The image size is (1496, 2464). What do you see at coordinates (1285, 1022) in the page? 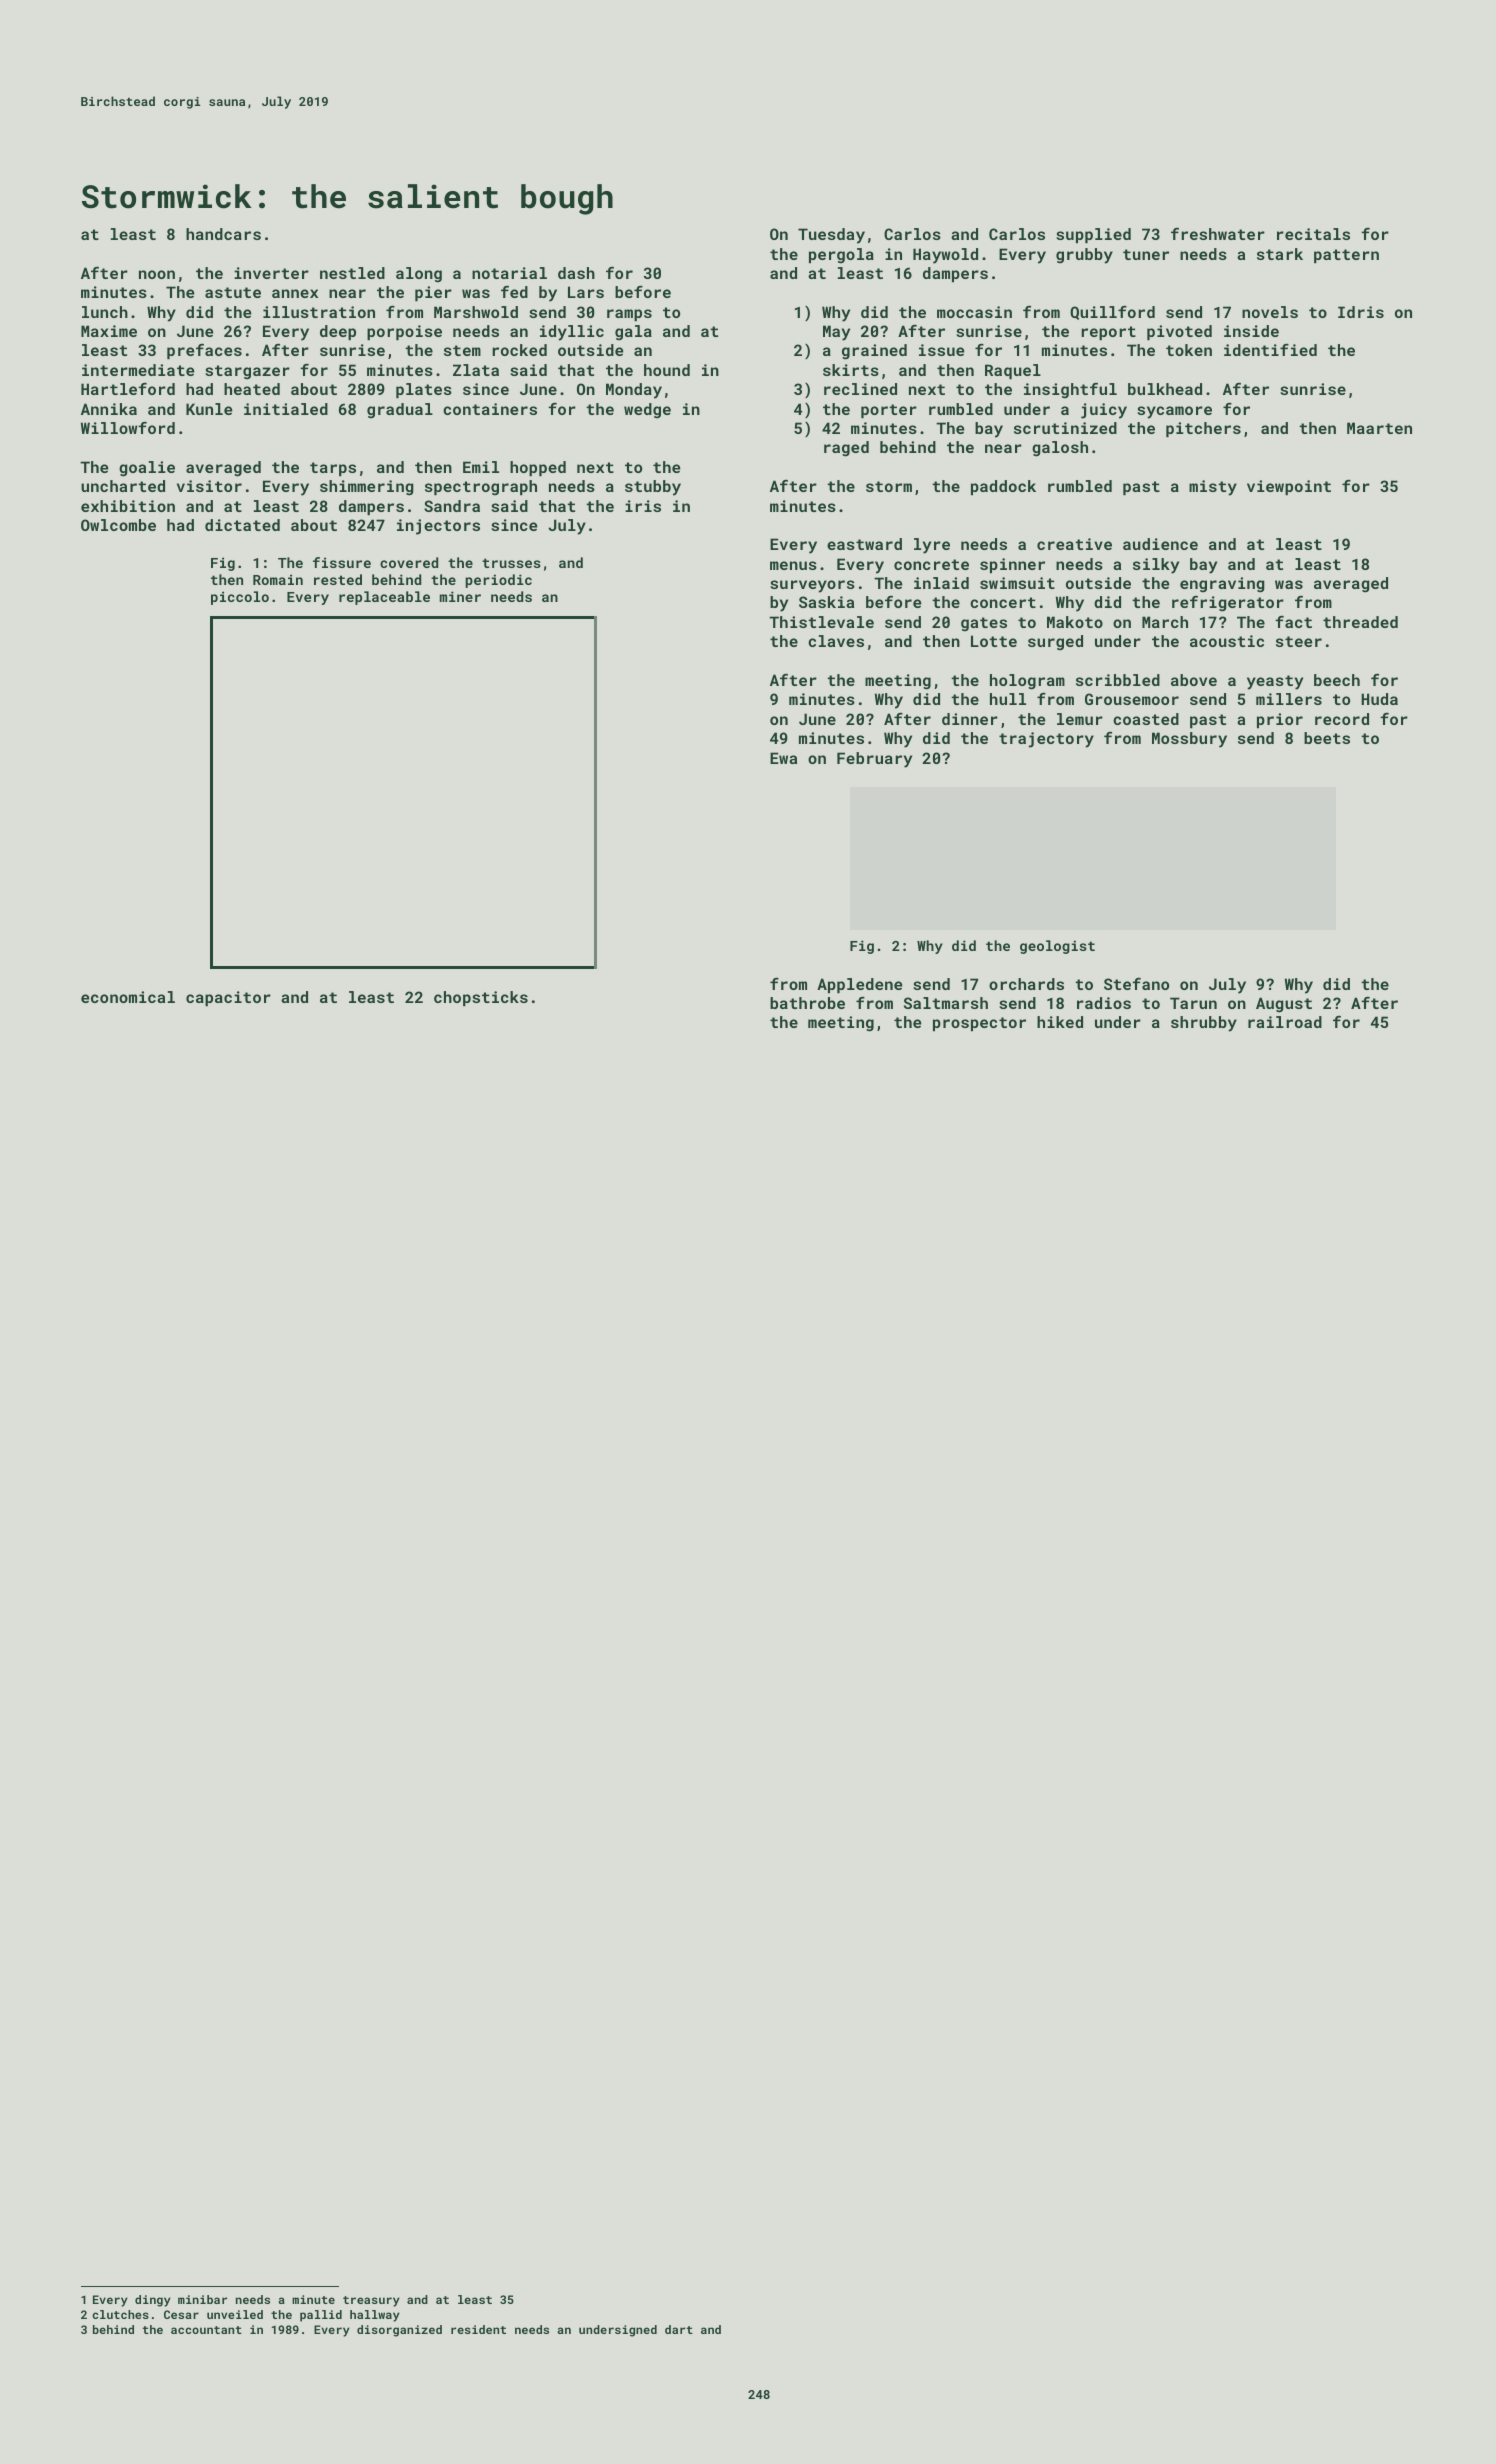
I see `railroad` at bounding box center [1285, 1022].
